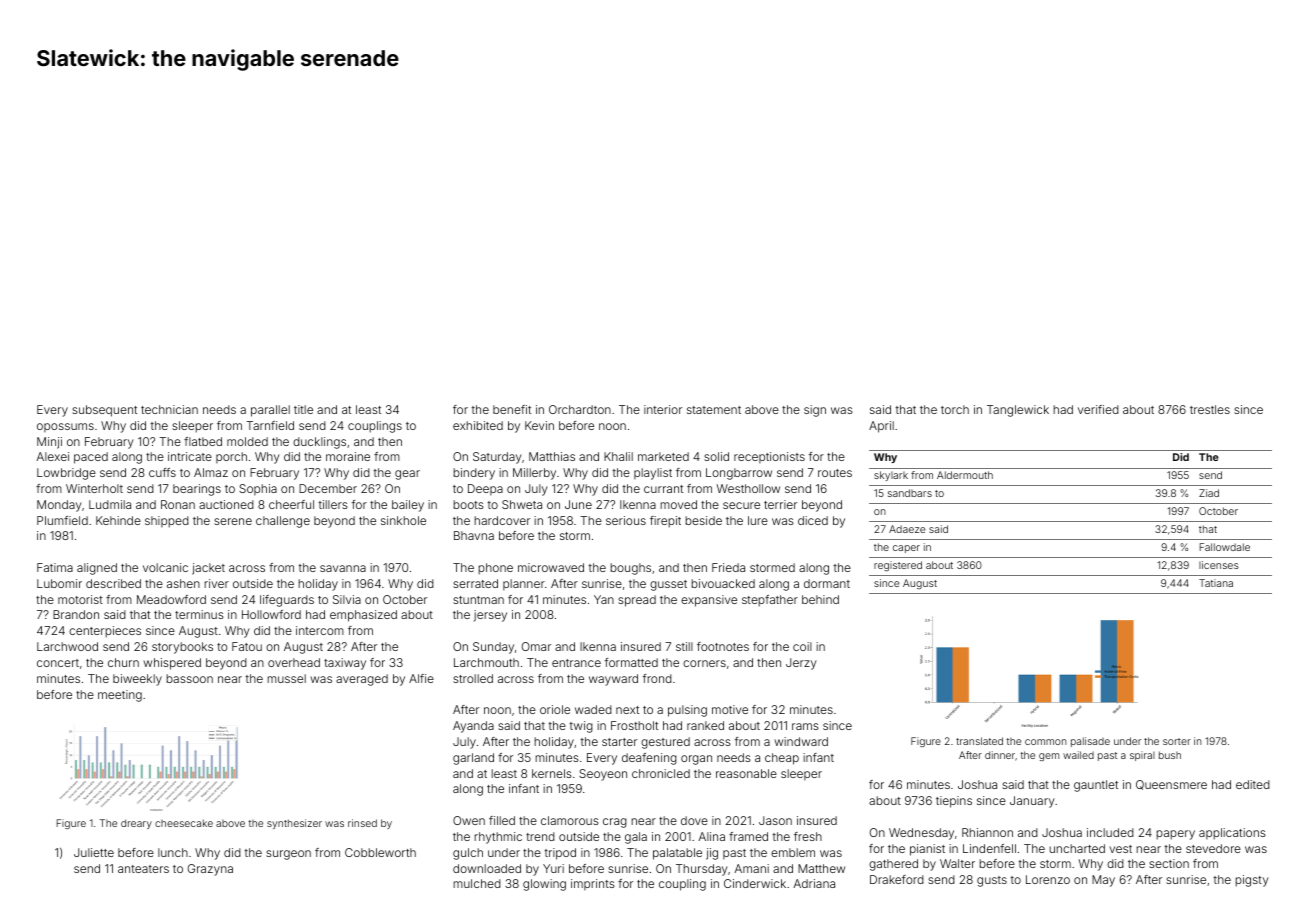  I want to click on Cobbleworth, so click(380, 852).
